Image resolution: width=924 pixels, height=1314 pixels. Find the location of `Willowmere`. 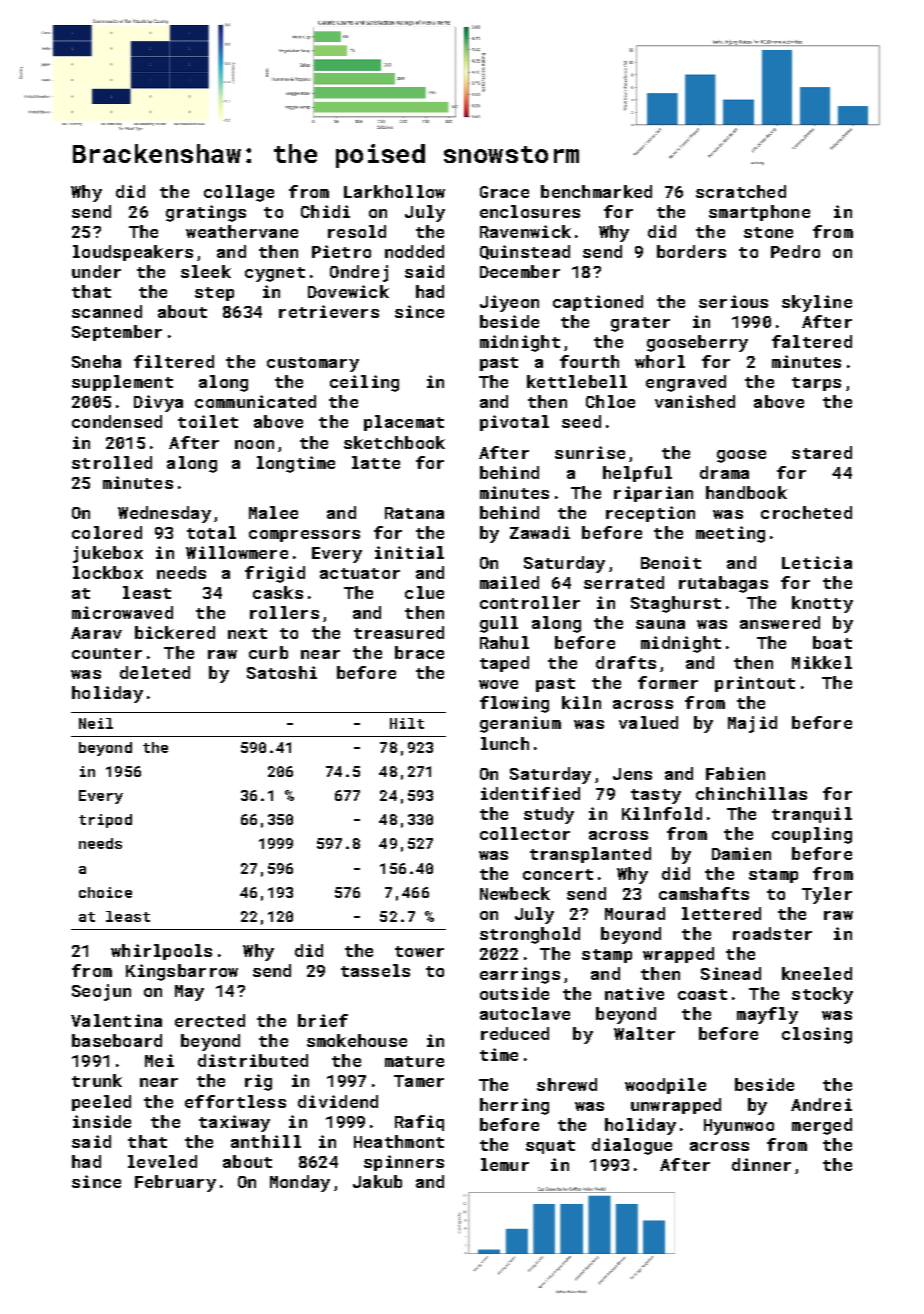

Willowmere is located at coordinates (237, 552).
